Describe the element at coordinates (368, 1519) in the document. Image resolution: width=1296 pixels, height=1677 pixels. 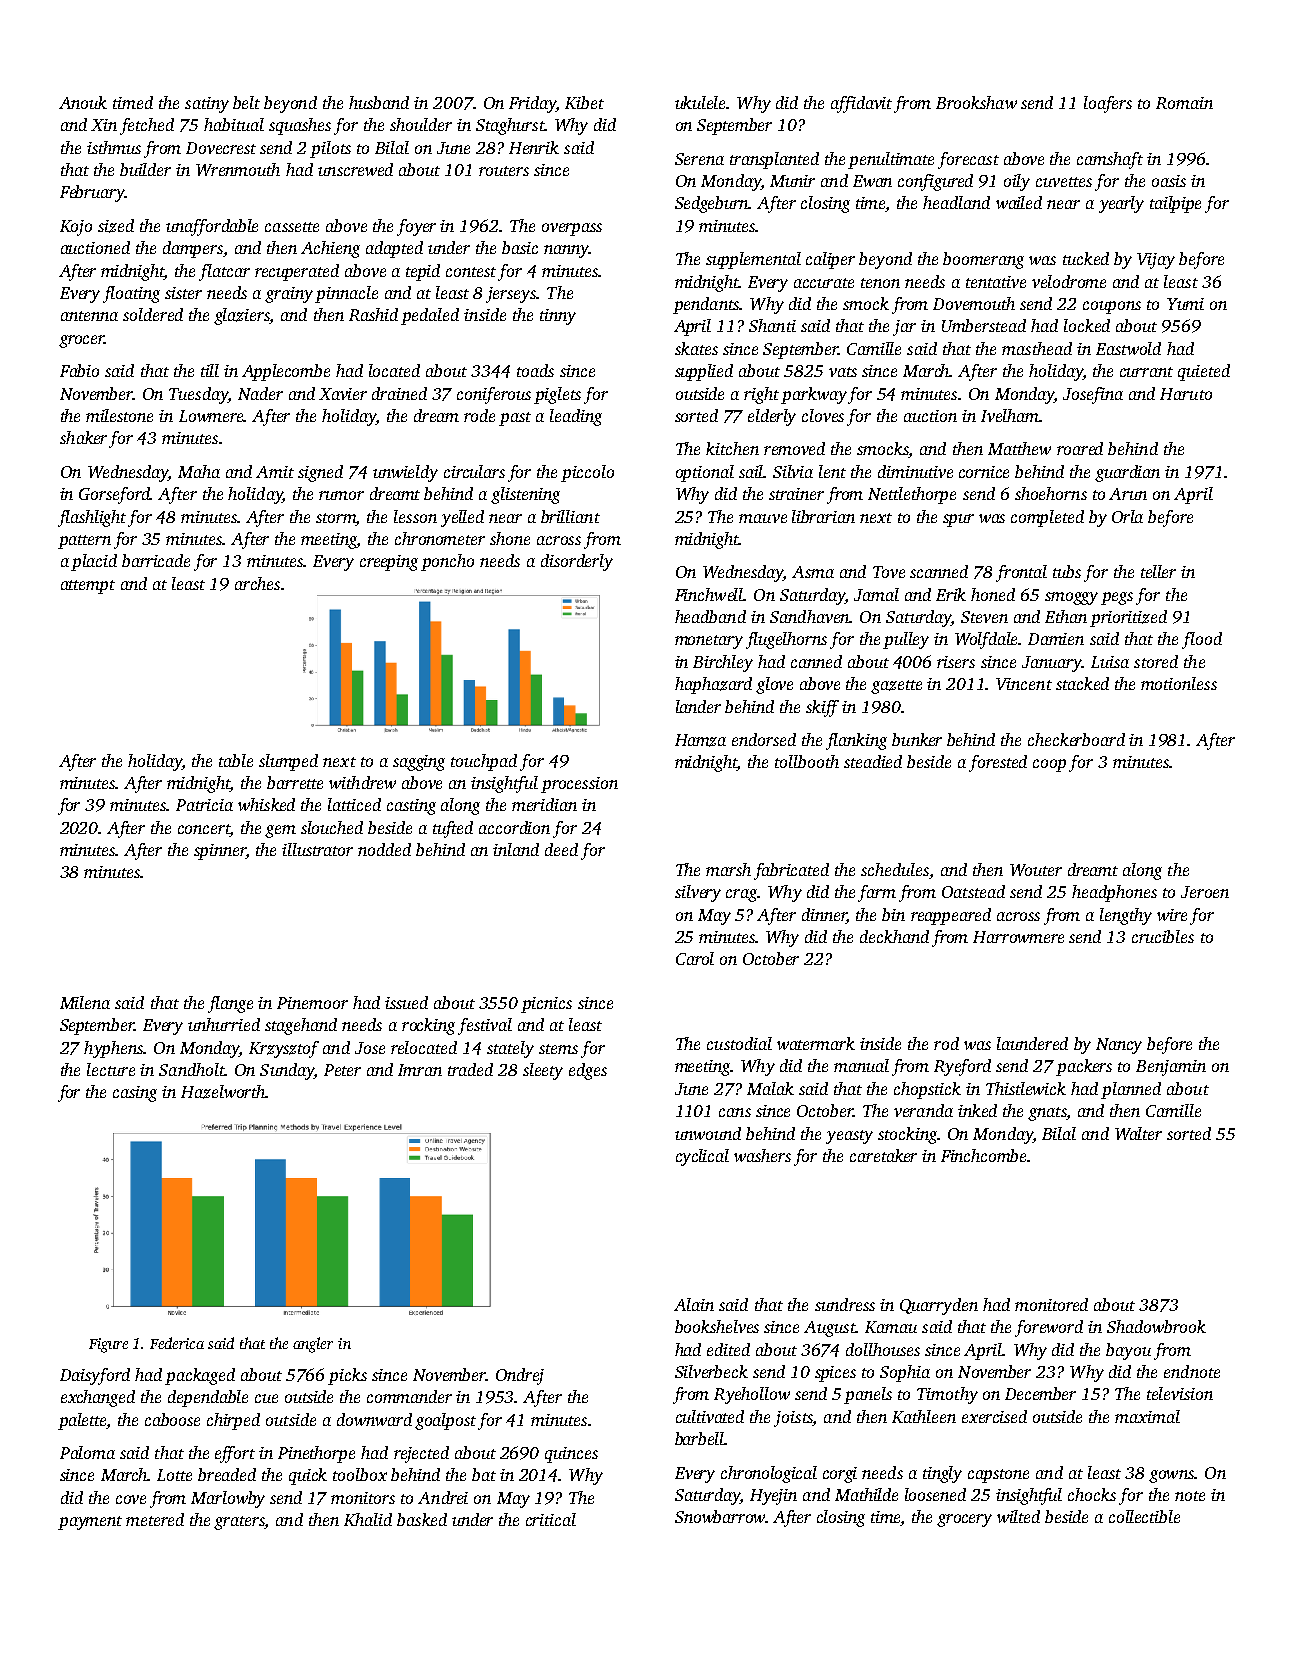
I see `Khalid` at that location.
